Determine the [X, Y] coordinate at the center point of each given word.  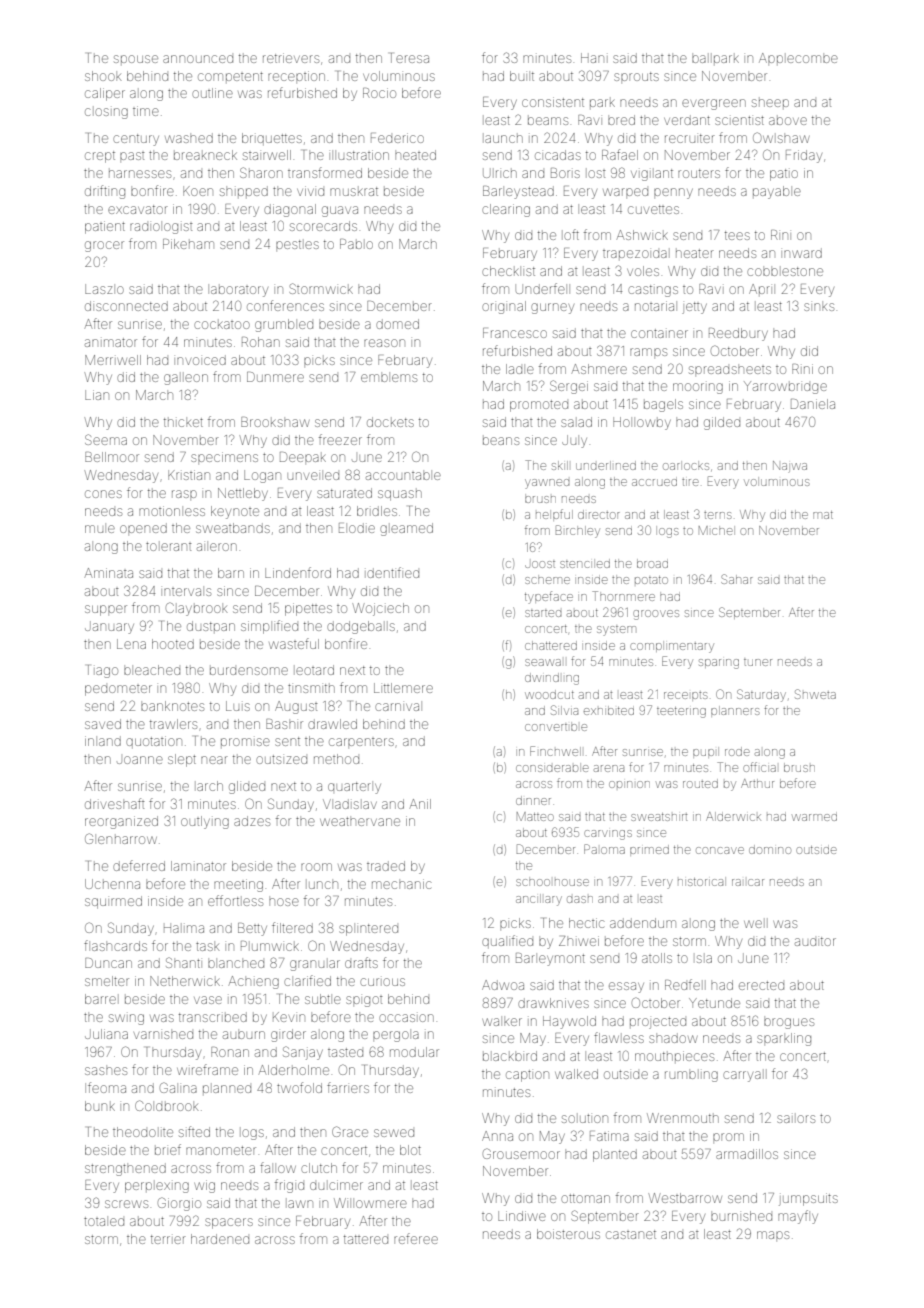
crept [100, 157]
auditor [815, 941]
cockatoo [222, 325]
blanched [236, 964]
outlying [205, 822]
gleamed [406, 529]
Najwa [790, 466]
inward [803, 253]
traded [386, 866]
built [522, 76]
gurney [552, 308]
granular [315, 965]
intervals [187, 592]
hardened [220, 1239]
